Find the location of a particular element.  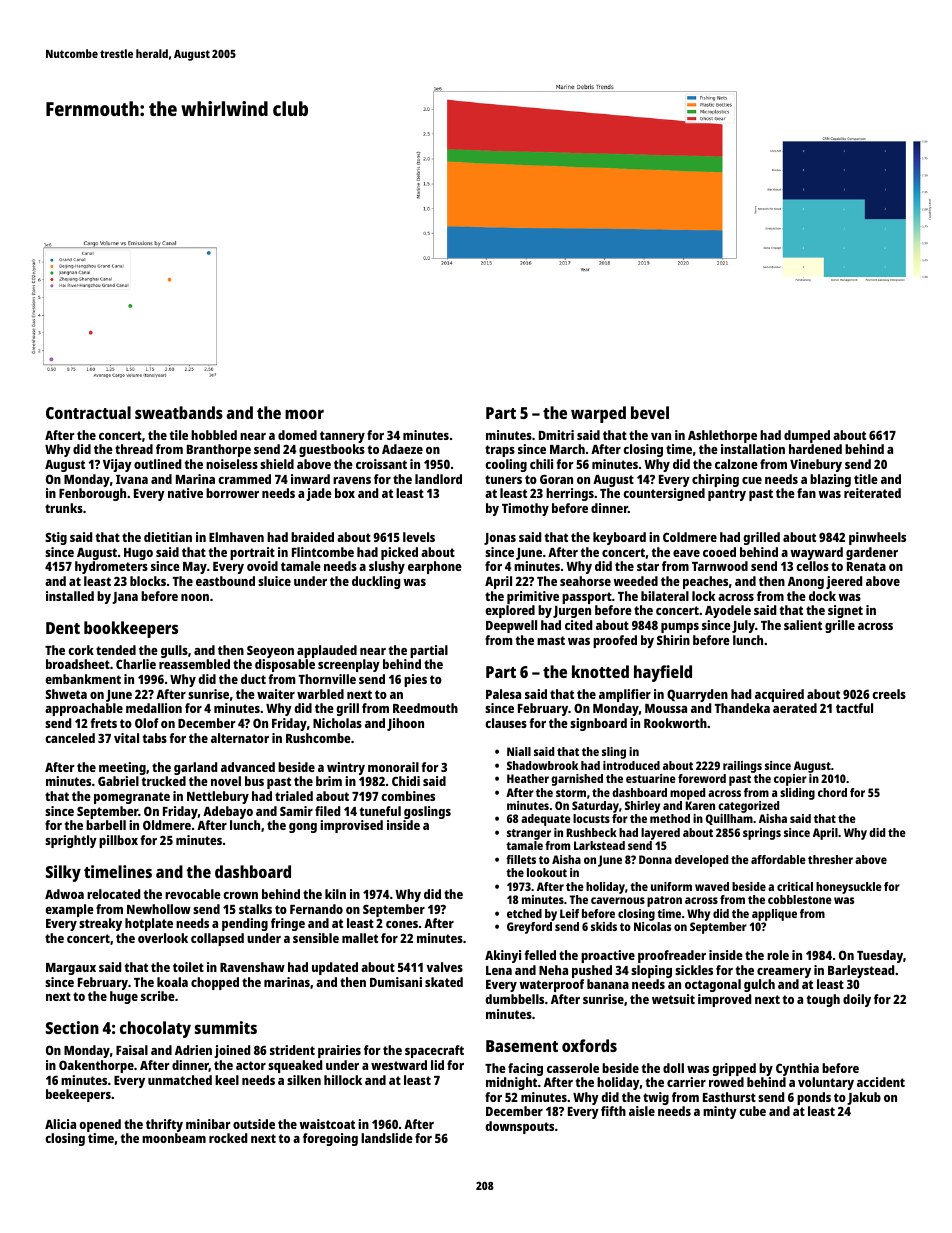

Lena is located at coordinates (499, 970).
